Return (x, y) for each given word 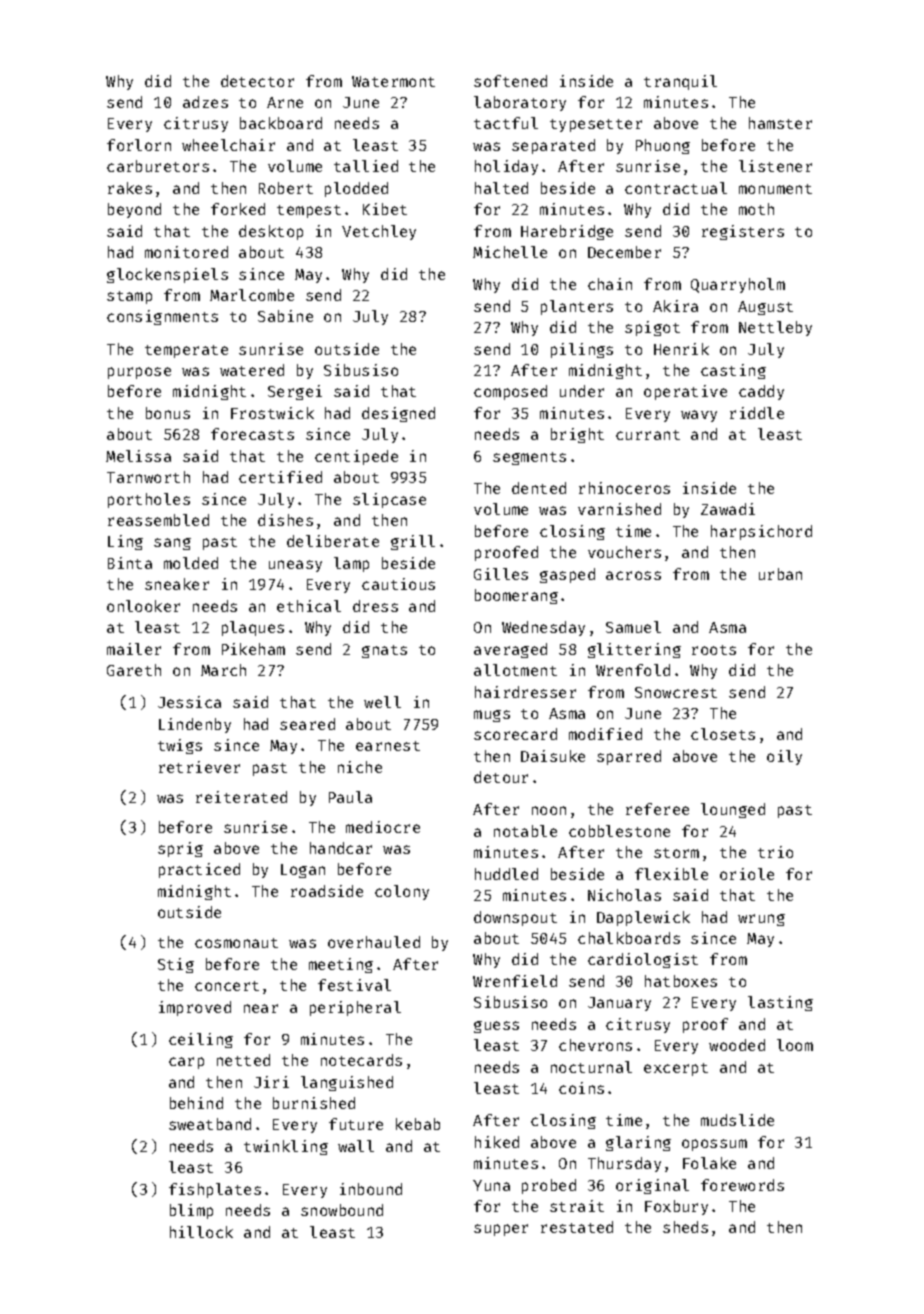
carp (186, 1063)
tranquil (680, 82)
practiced (199, 870)
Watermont (393, 81)
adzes (205, 102)
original (652, 1186)
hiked (497, 1142)
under (582, 391)
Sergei (295, 392)
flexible (671, 874)
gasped (567, 575)
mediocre (383, 827)
